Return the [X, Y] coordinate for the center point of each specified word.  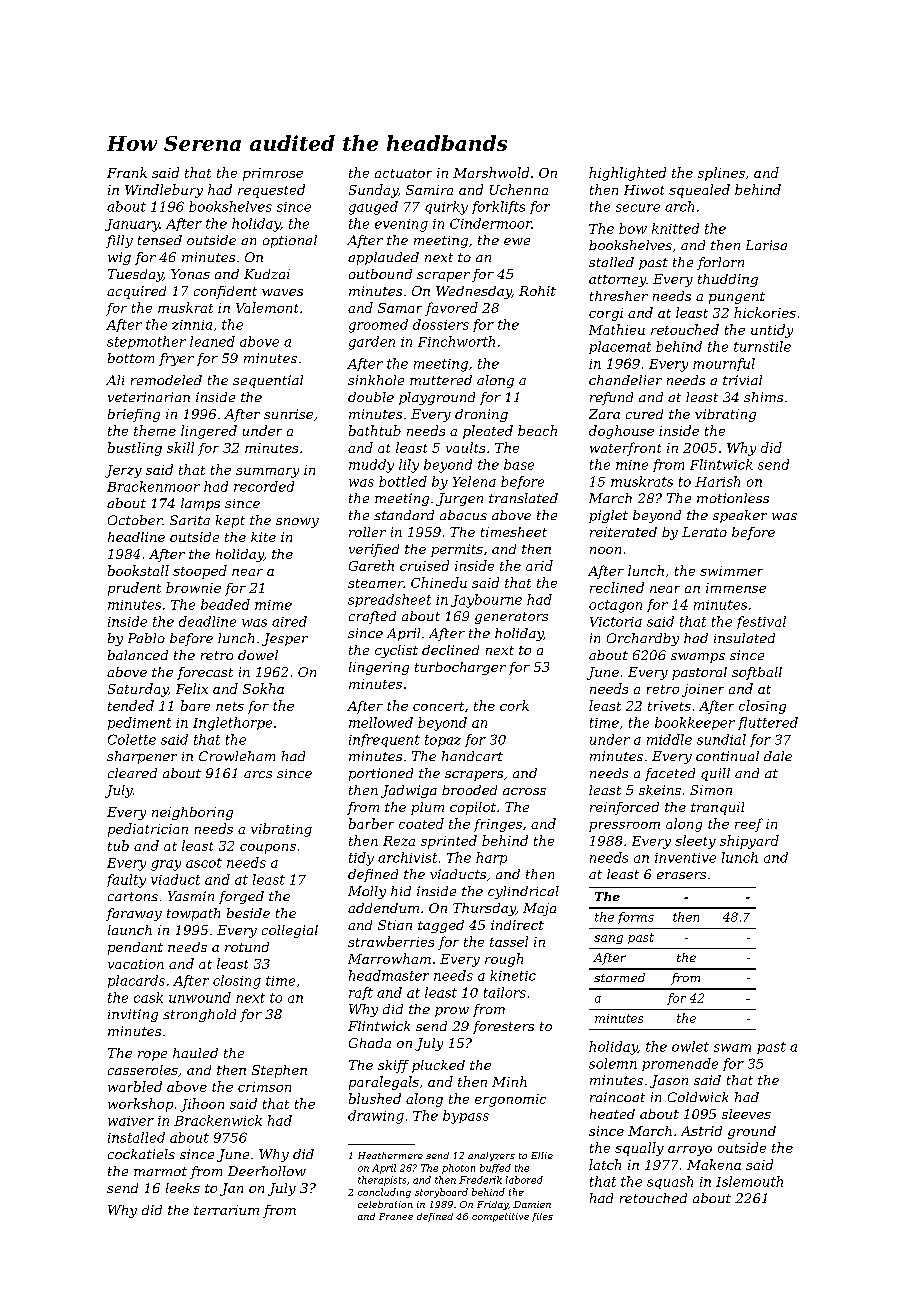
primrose [273, 174]
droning [481, 415]
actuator [403, 173]
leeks [183, 1188]
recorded [264, 486]
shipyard [749, 842]
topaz [443, 741]
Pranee [396, 1216]
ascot [204, 863]
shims [763, 397]
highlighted [627, 174]
